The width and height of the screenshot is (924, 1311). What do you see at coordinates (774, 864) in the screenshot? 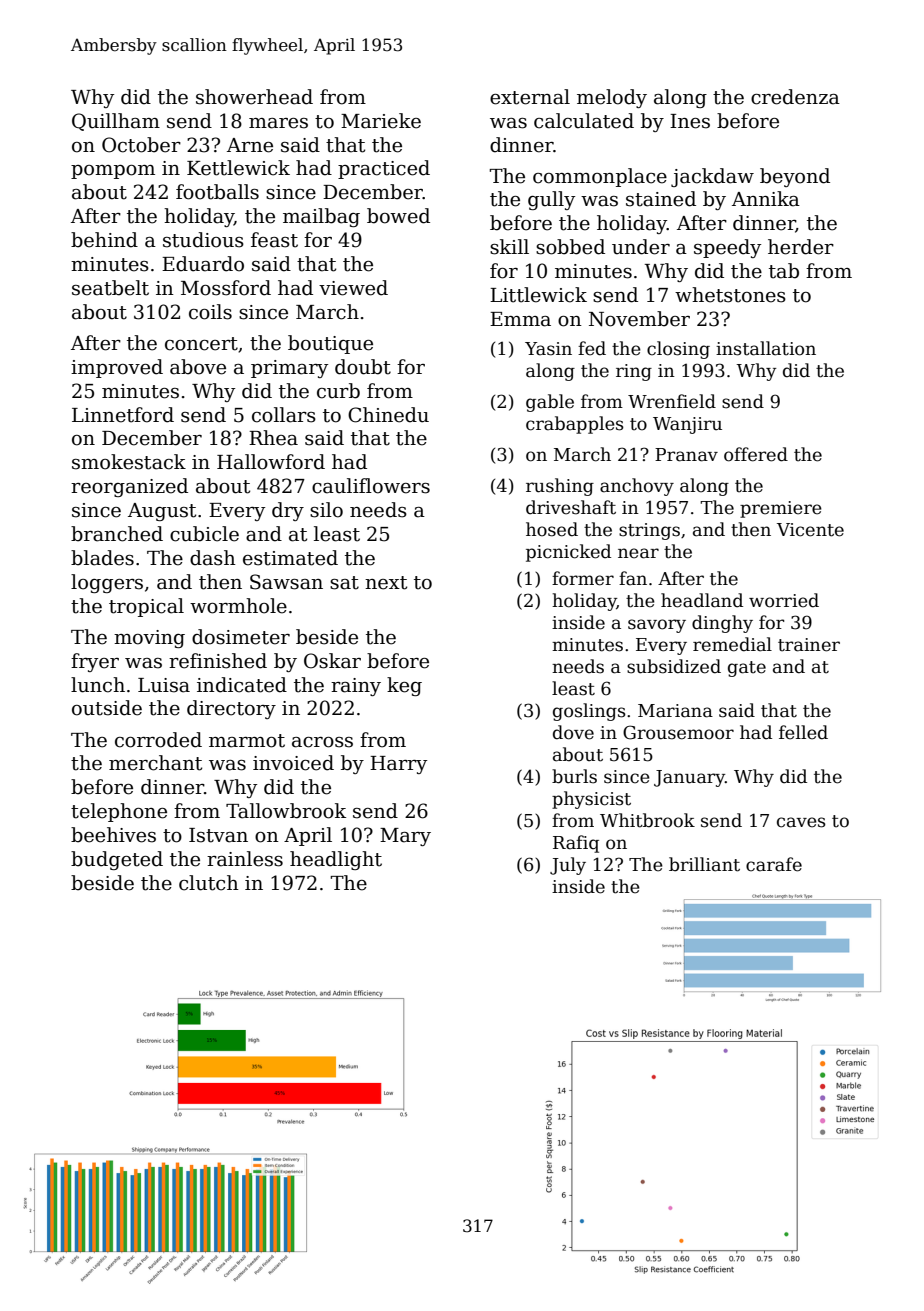
I see `carafe` at bounding box center [774, 864].
